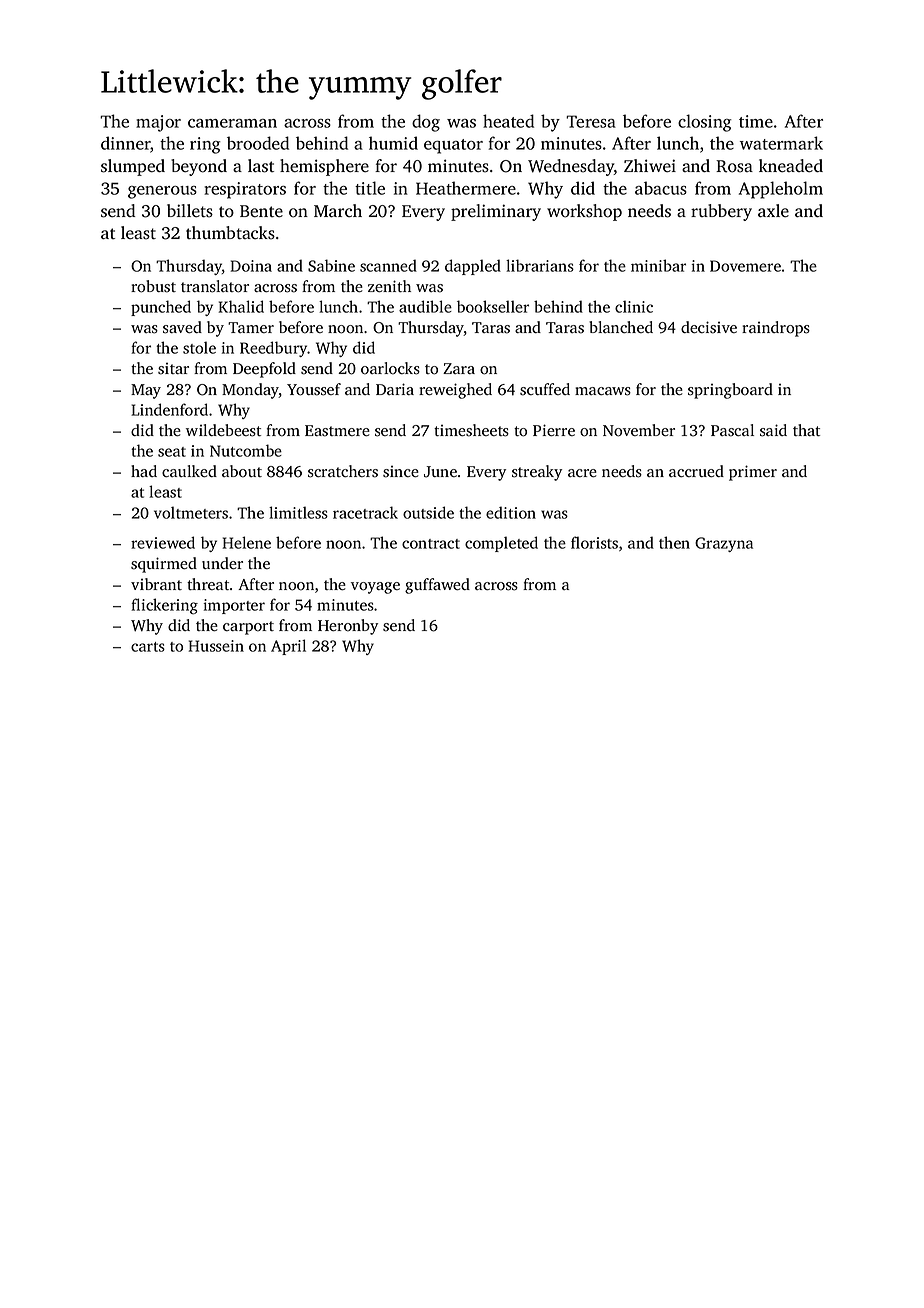 The height and width of the screenshot is (1308, 924). I want to click on Teresa, so click(591, 121).
